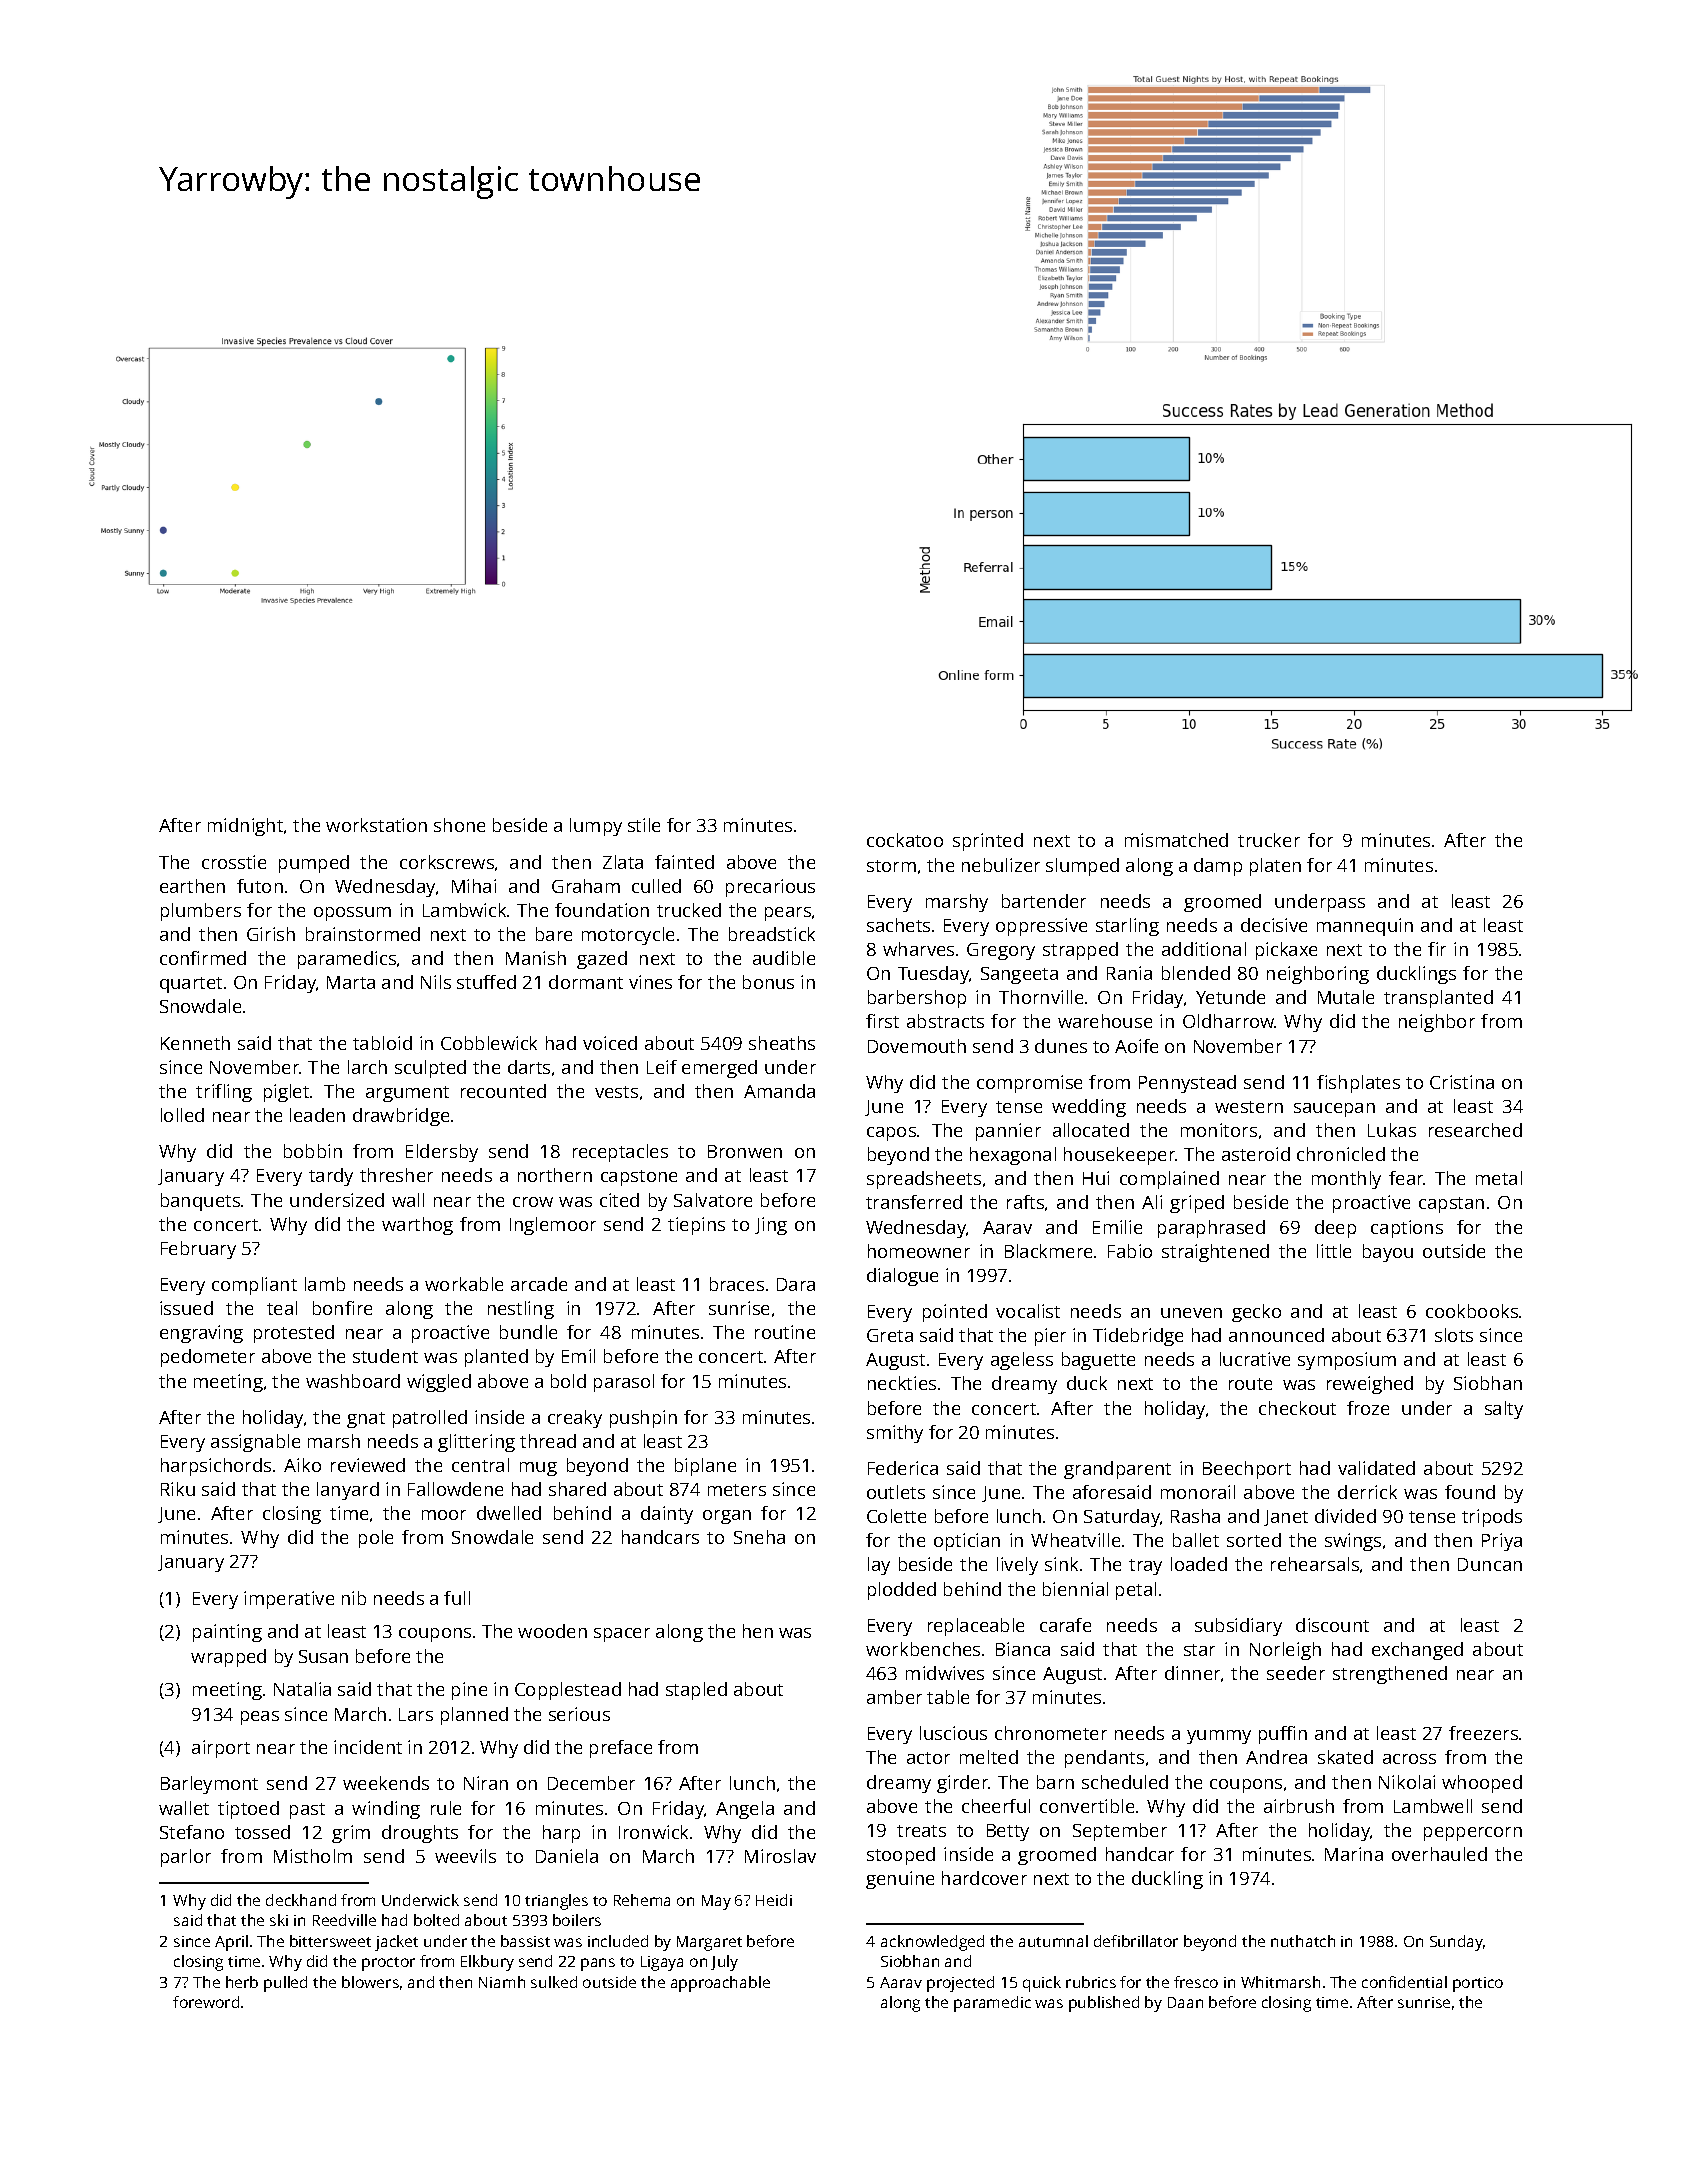 The width and height of the image is (1683, 2178). I want to click on Cristina, so click(1462, 1082).
